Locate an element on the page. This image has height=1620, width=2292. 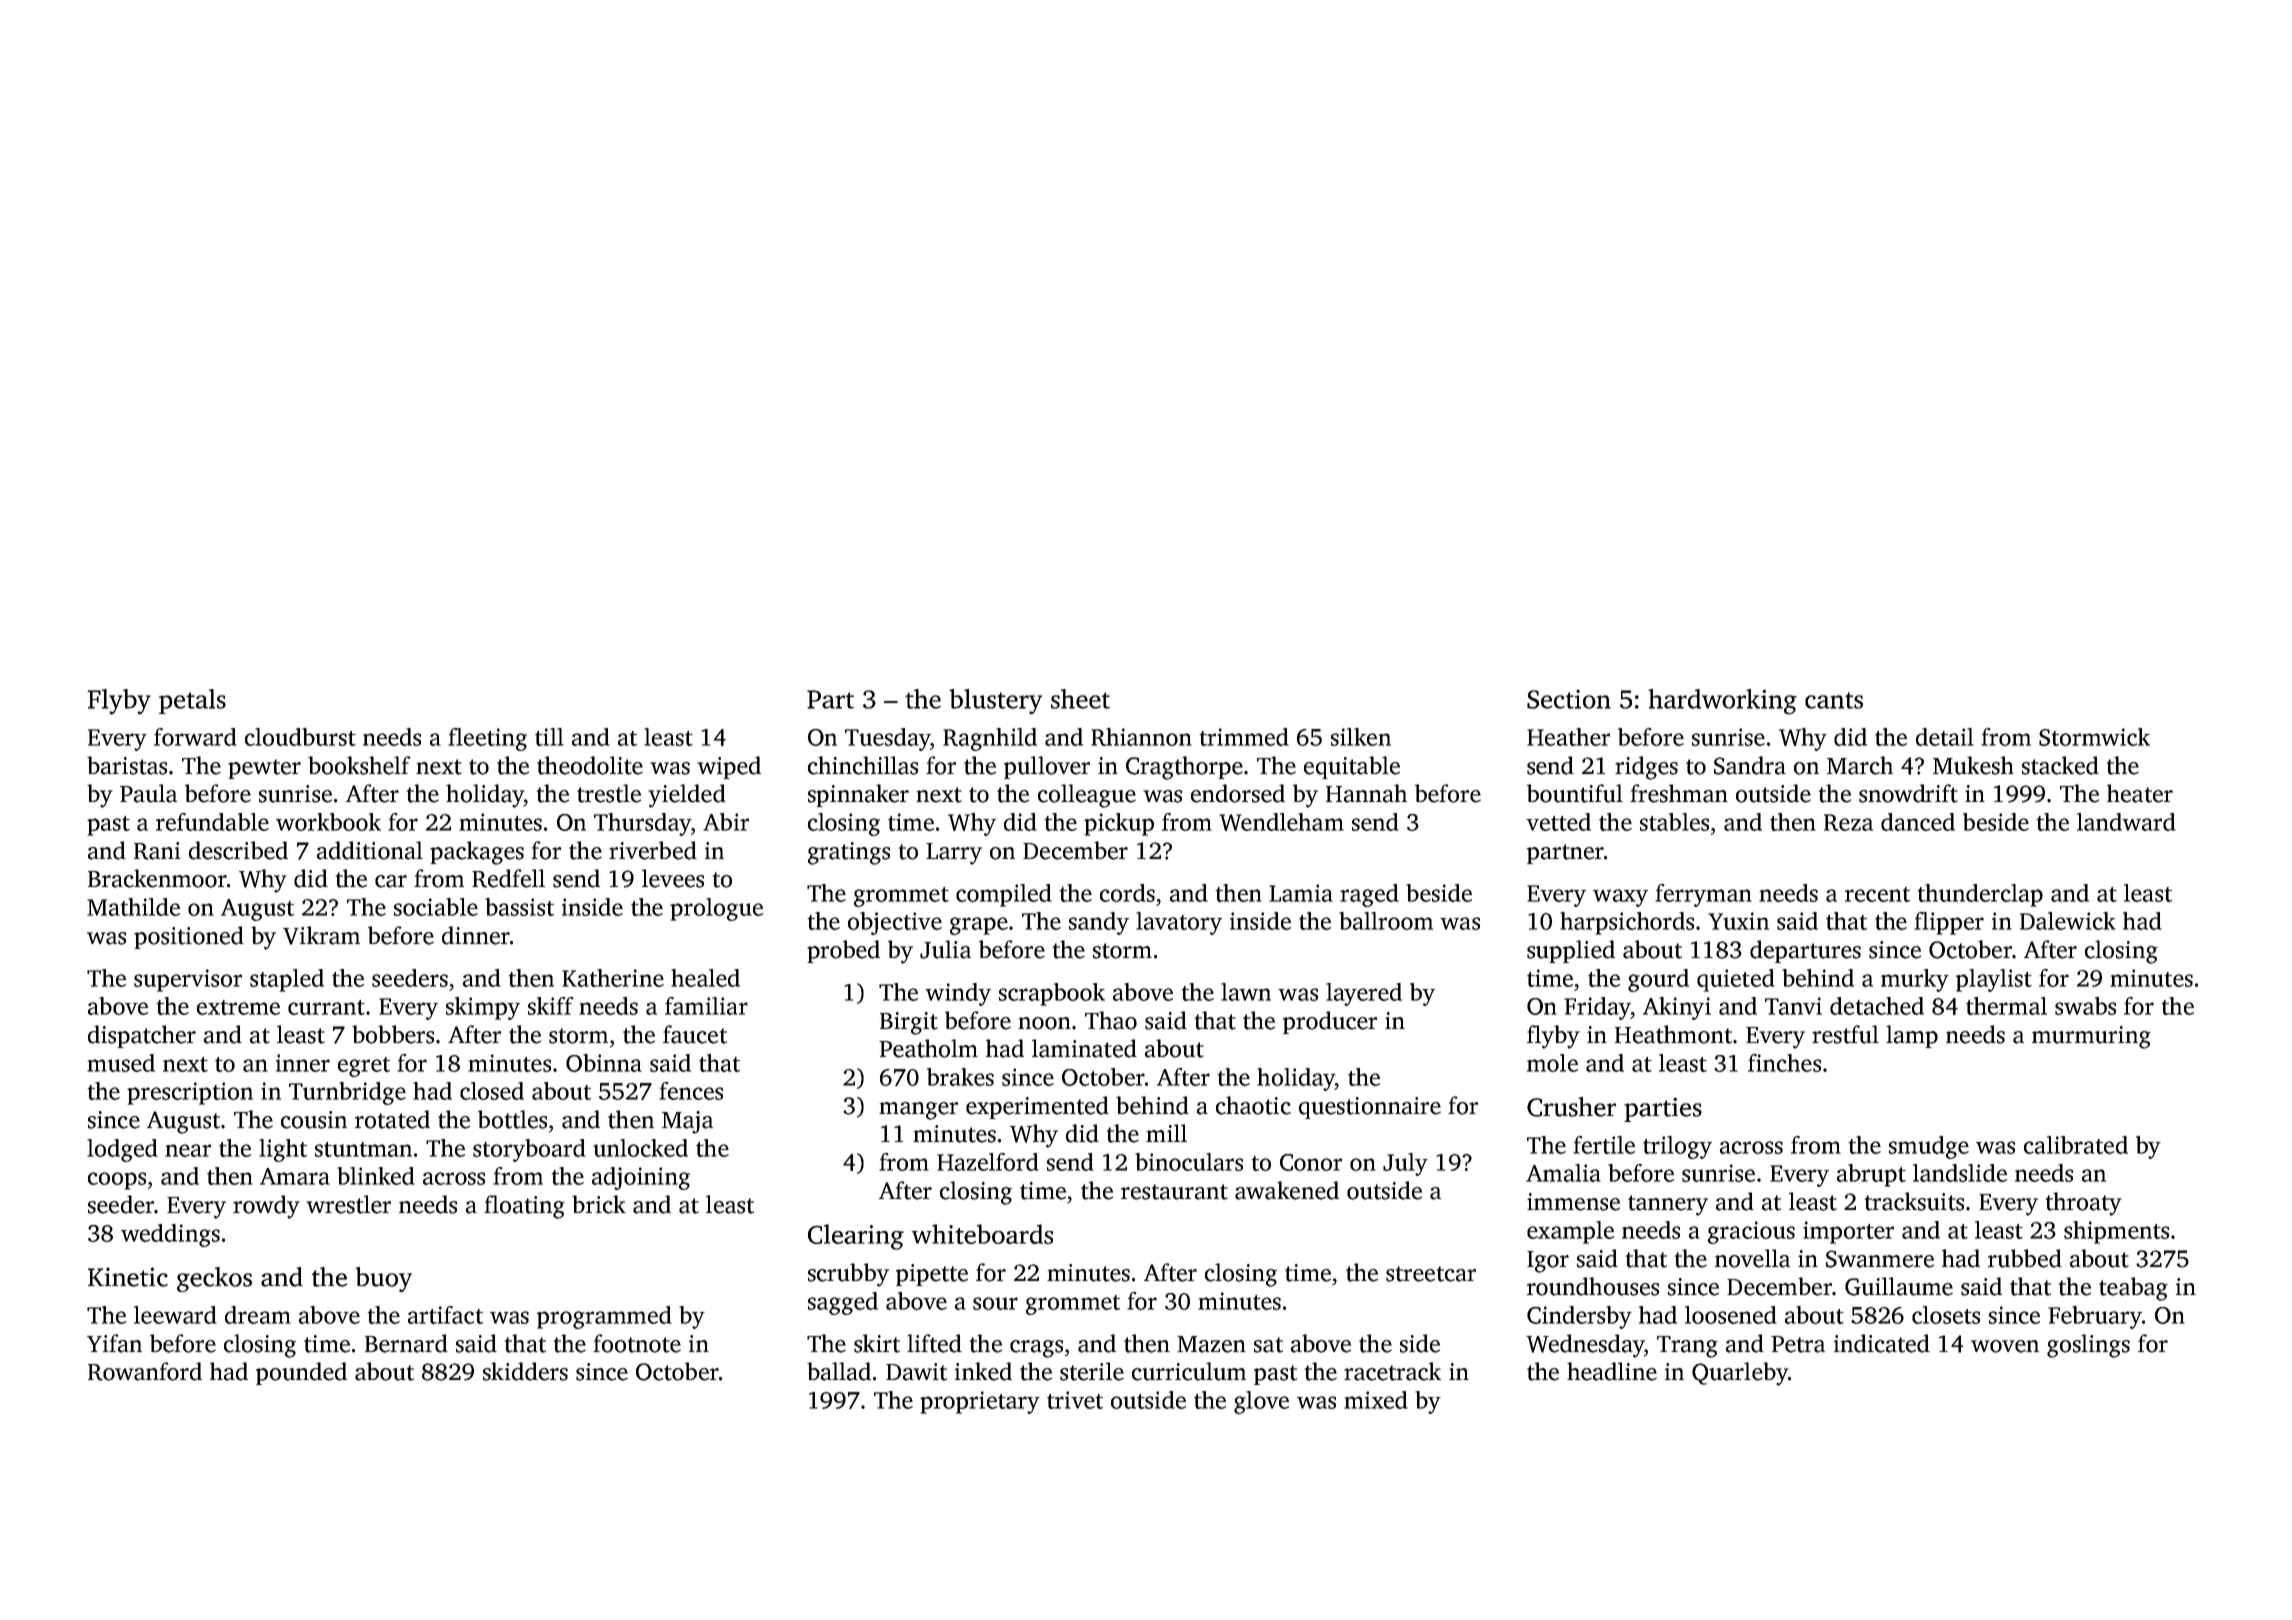
brakes is located at coordinates (960, 1077).
